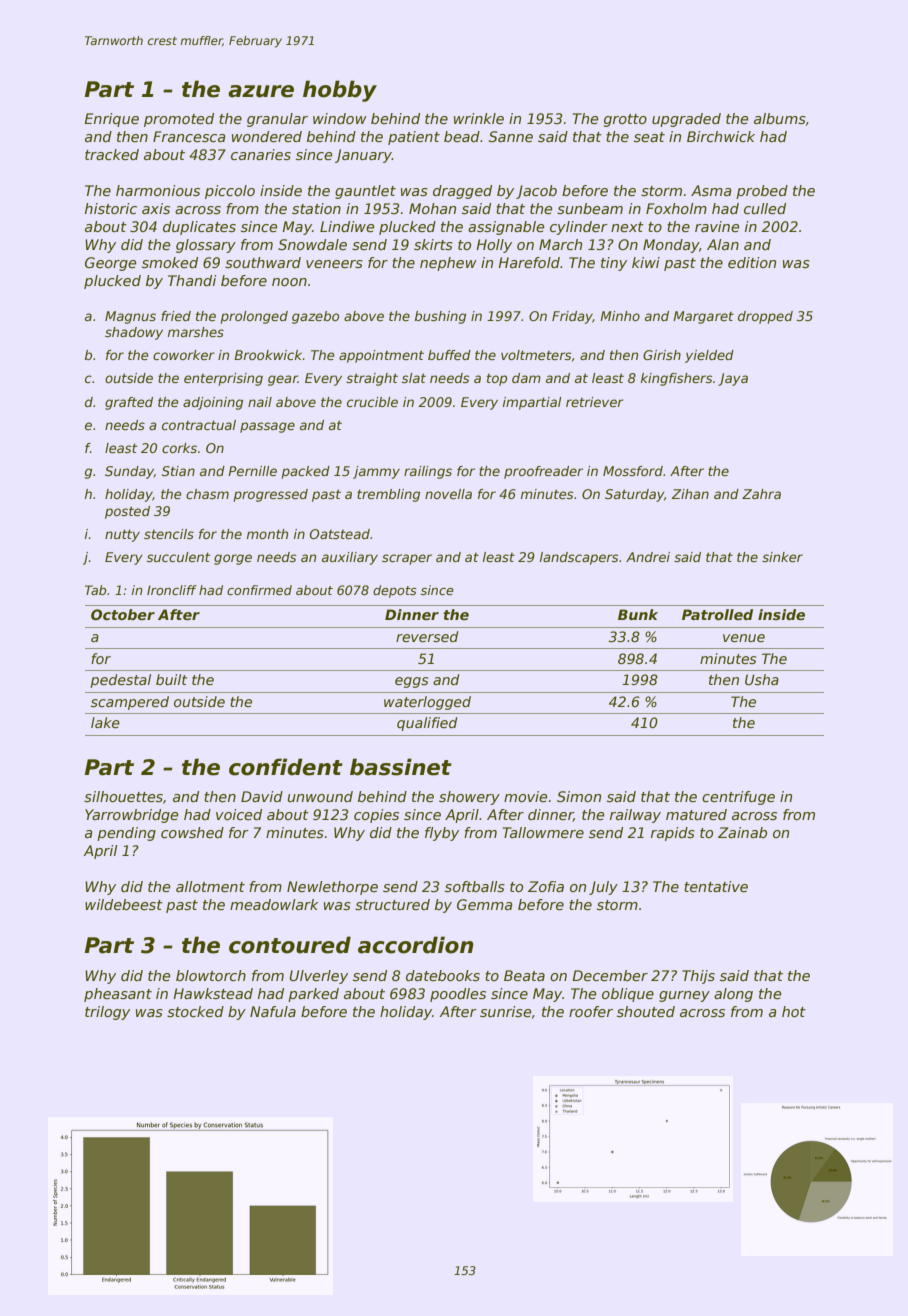  I want to click on bead, so click(462, 136).
